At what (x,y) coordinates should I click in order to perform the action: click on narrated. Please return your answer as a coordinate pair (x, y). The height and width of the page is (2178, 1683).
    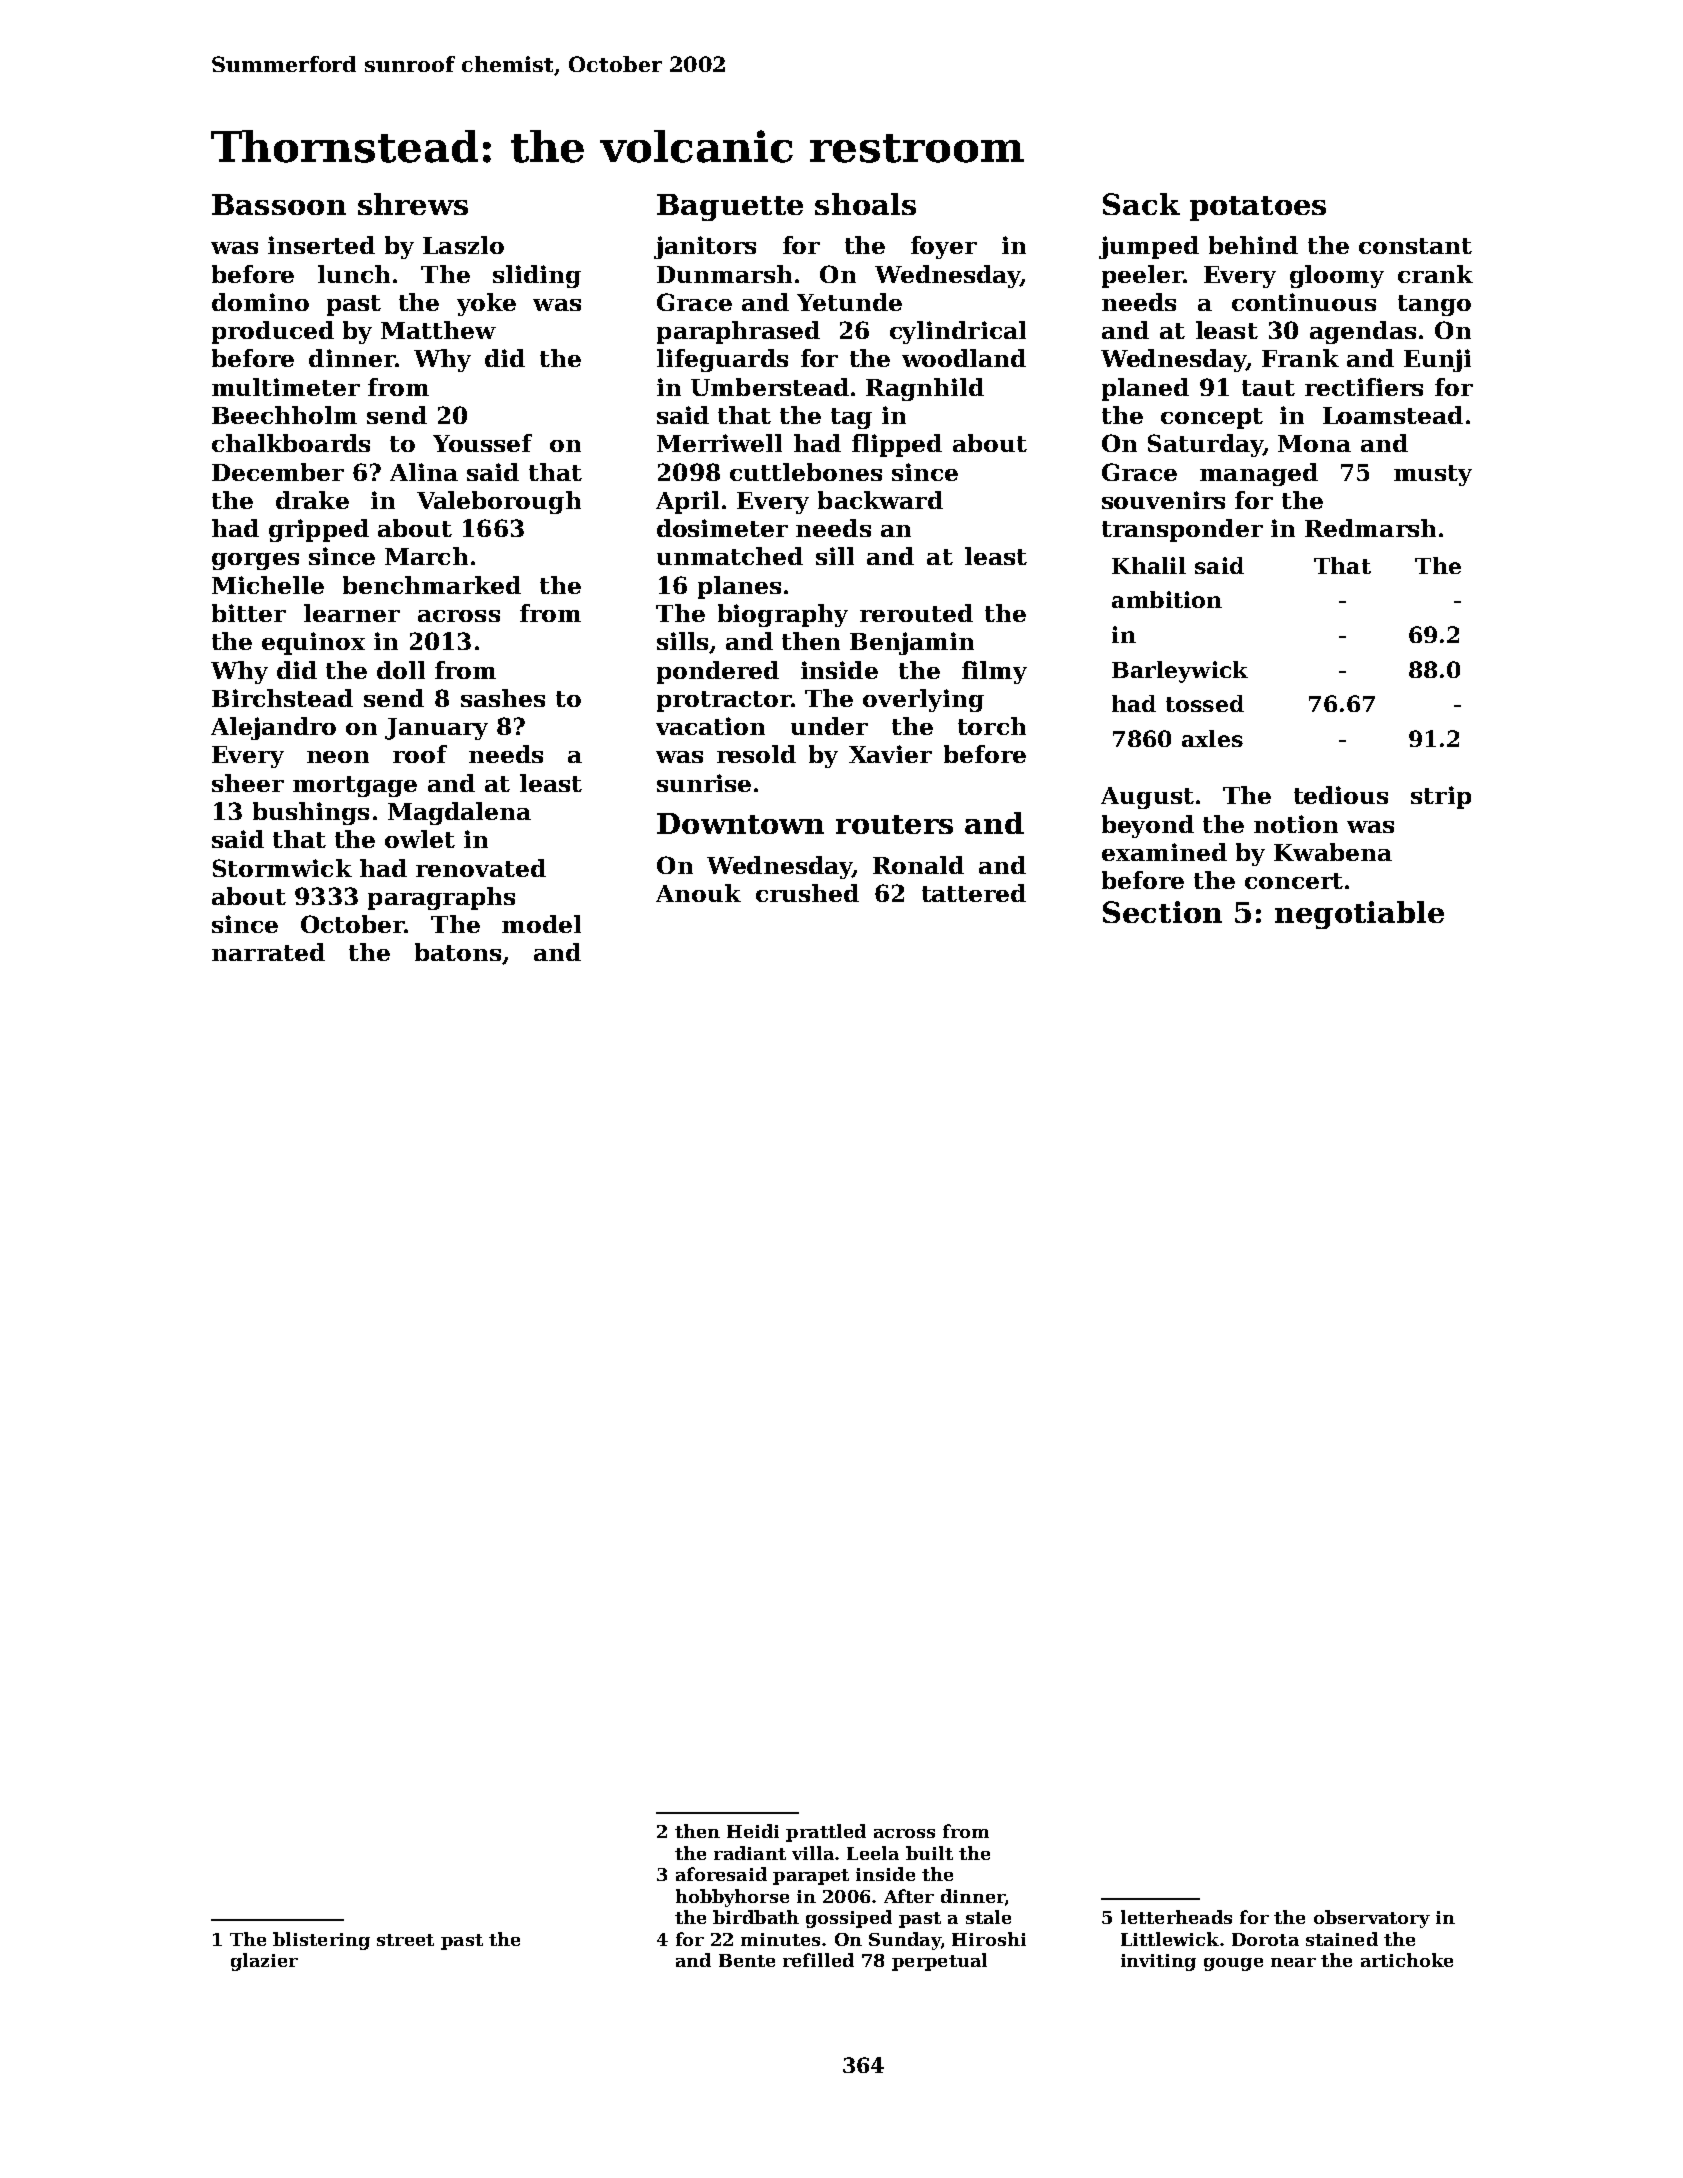
    Looking at the image, I should click on (268, 952).
